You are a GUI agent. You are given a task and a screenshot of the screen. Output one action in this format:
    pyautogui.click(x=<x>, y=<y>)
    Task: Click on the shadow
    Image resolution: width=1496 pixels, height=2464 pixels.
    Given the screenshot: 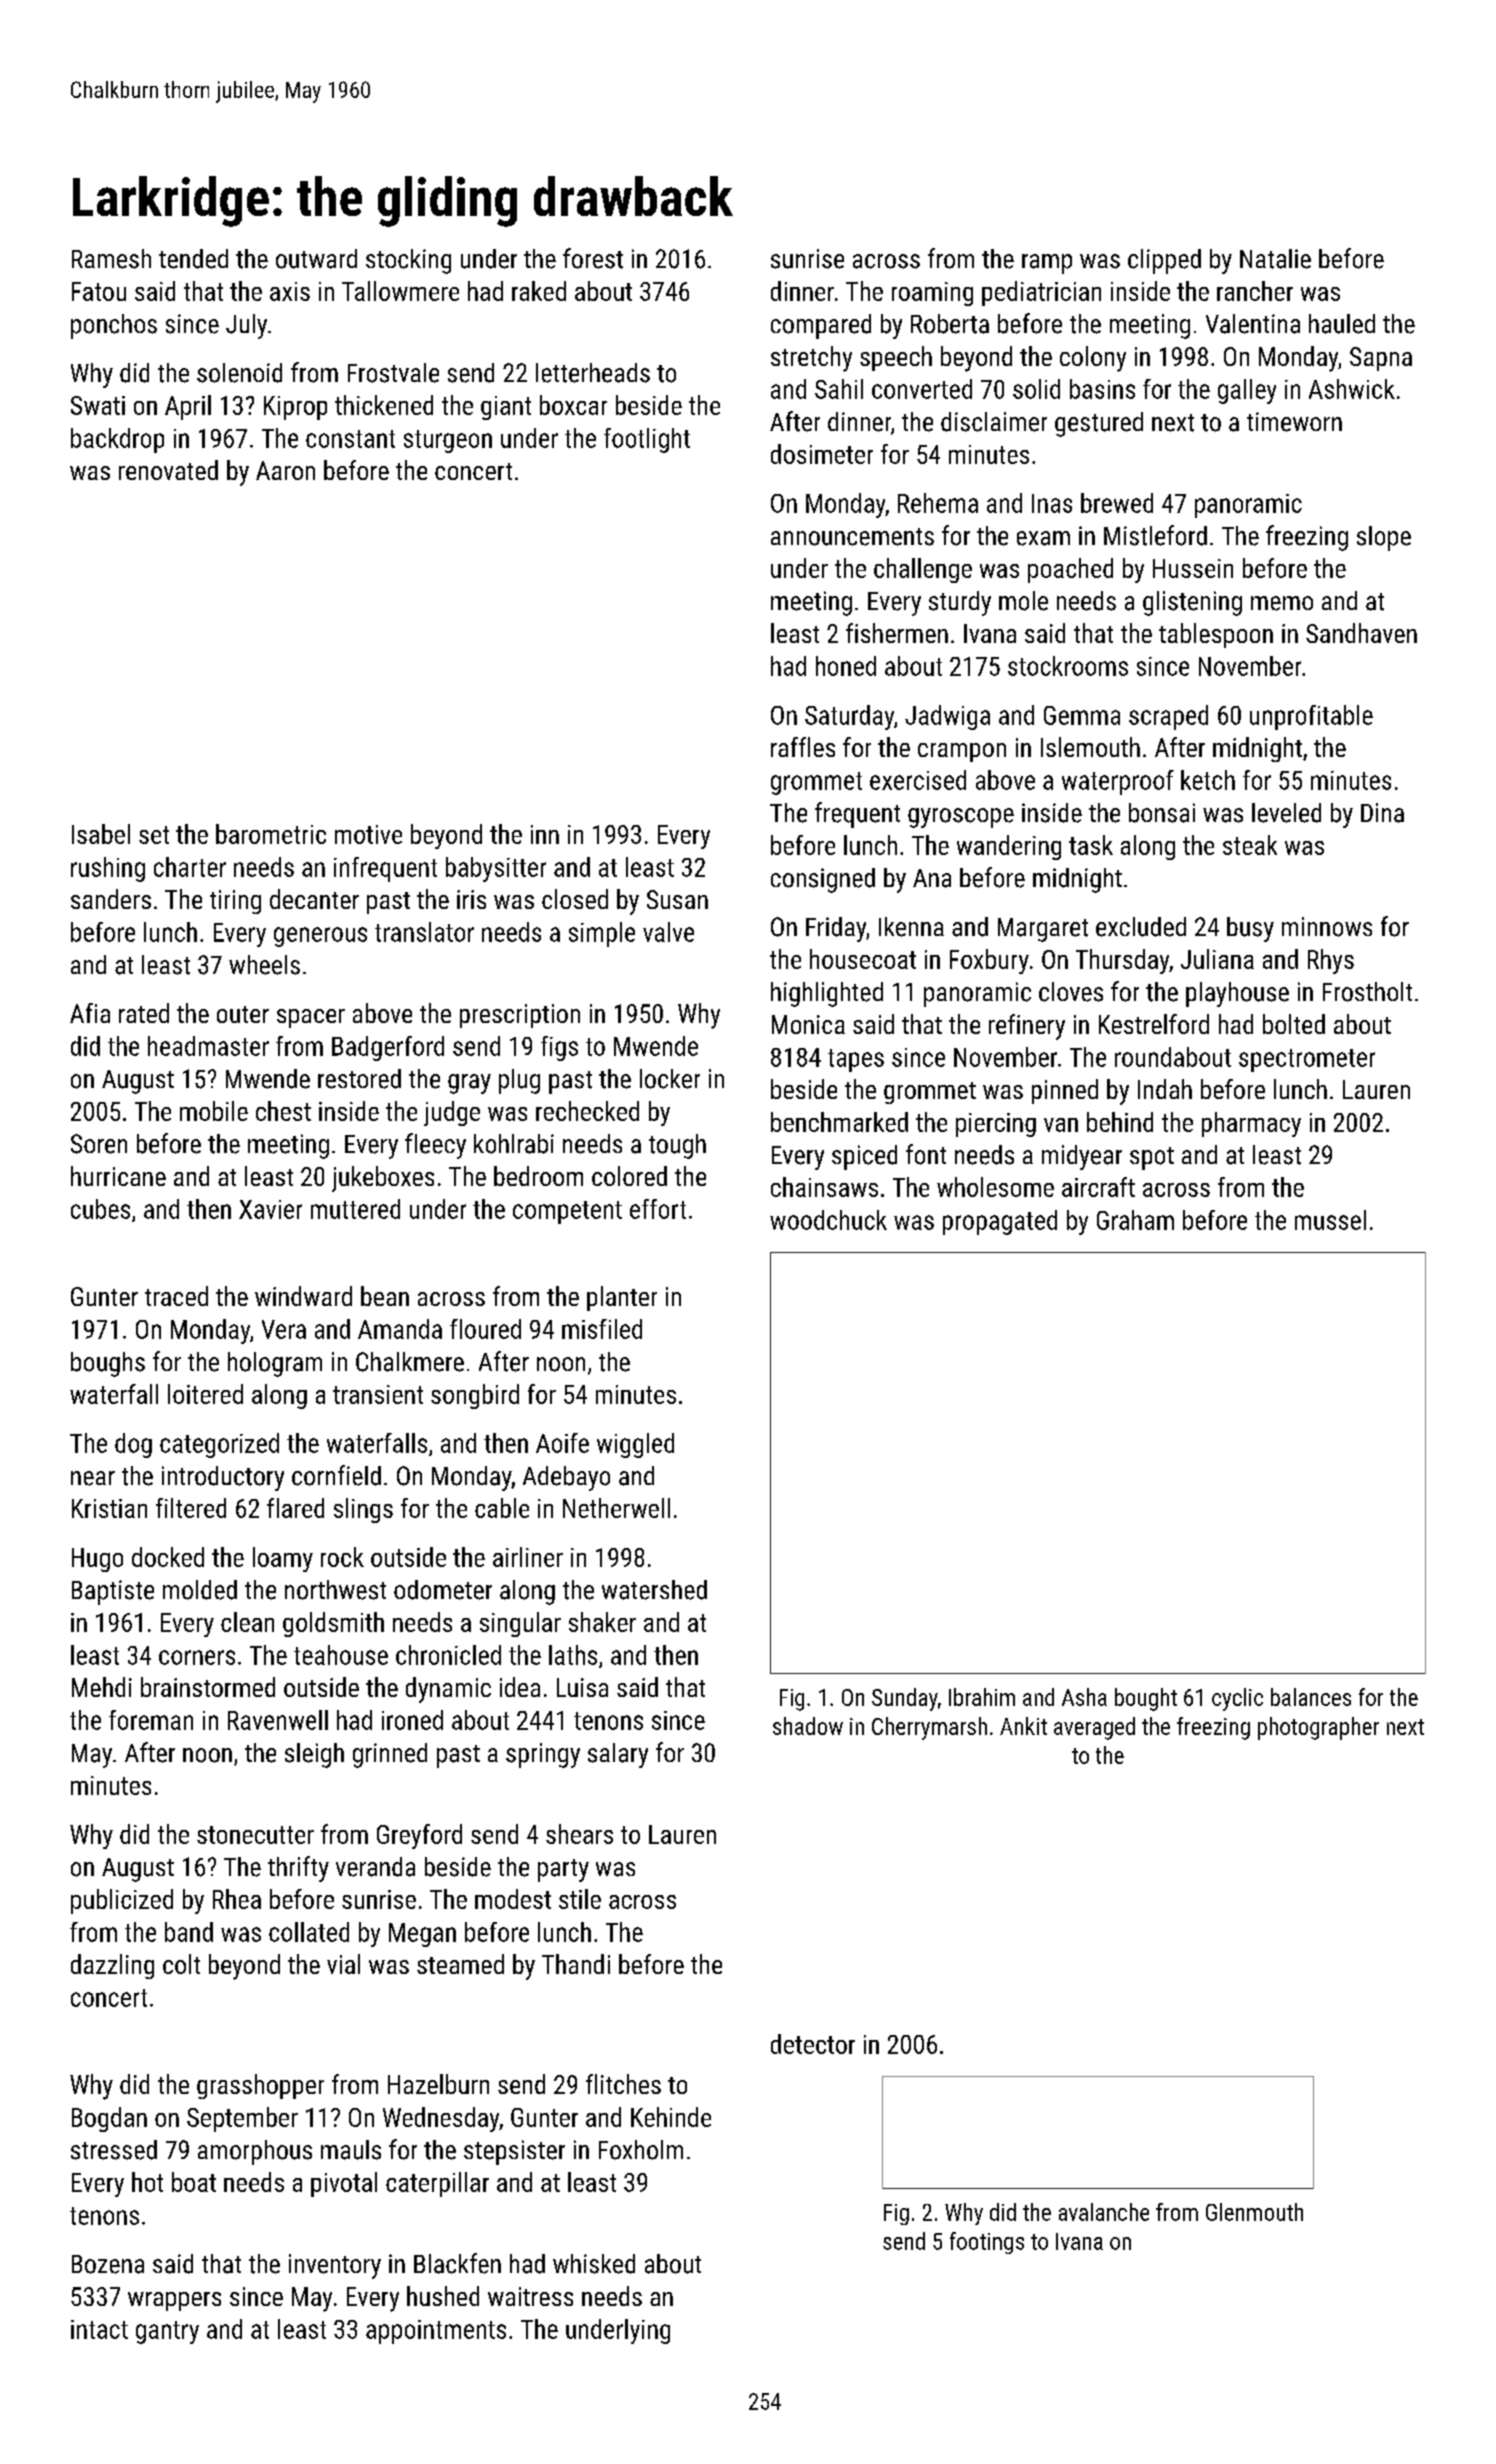 What is the action you would take?
    pyautogui.click(x=808, y=1726)
